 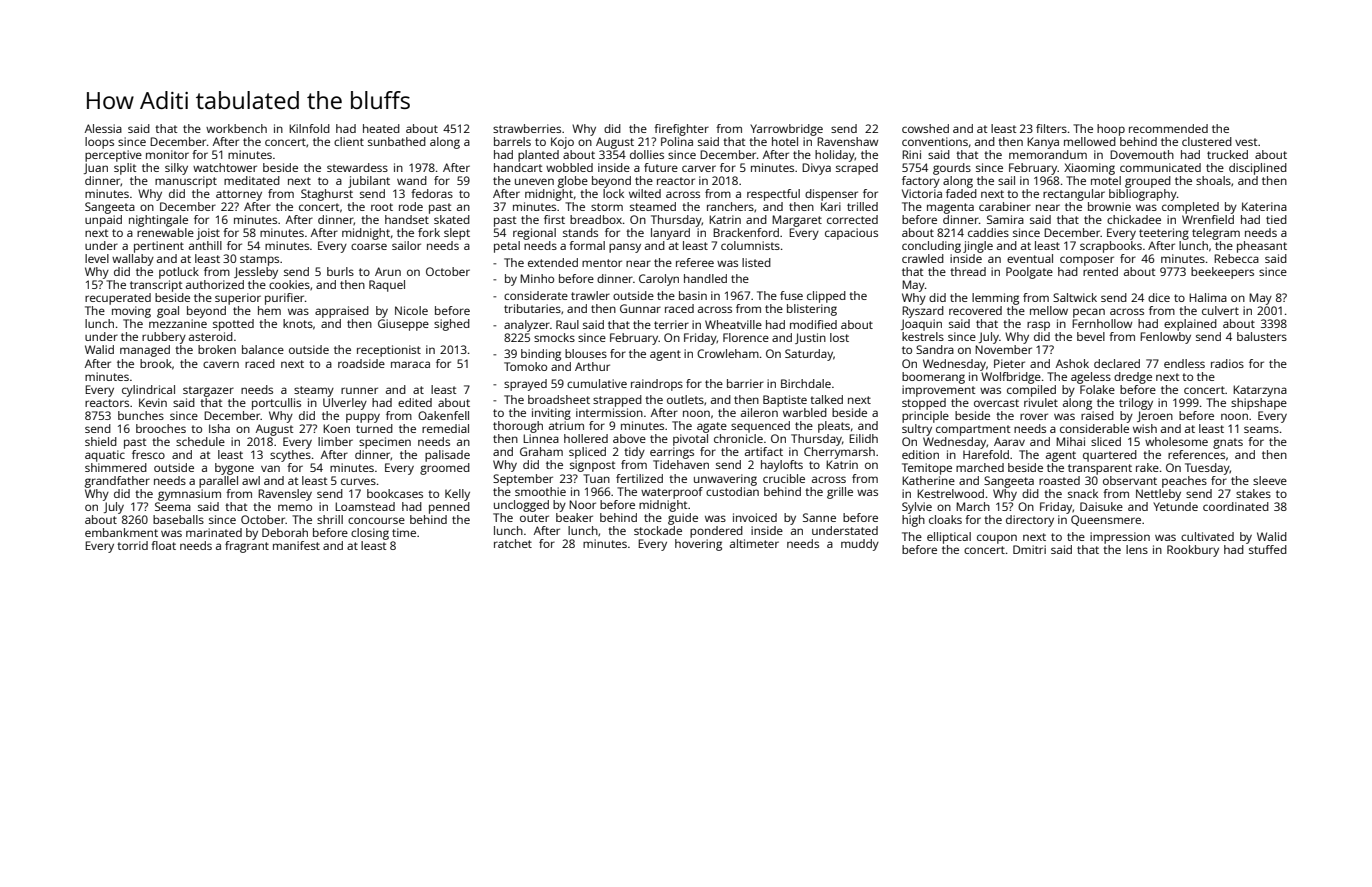 I want to click on Tomoko, so click(x=525, y=366).
